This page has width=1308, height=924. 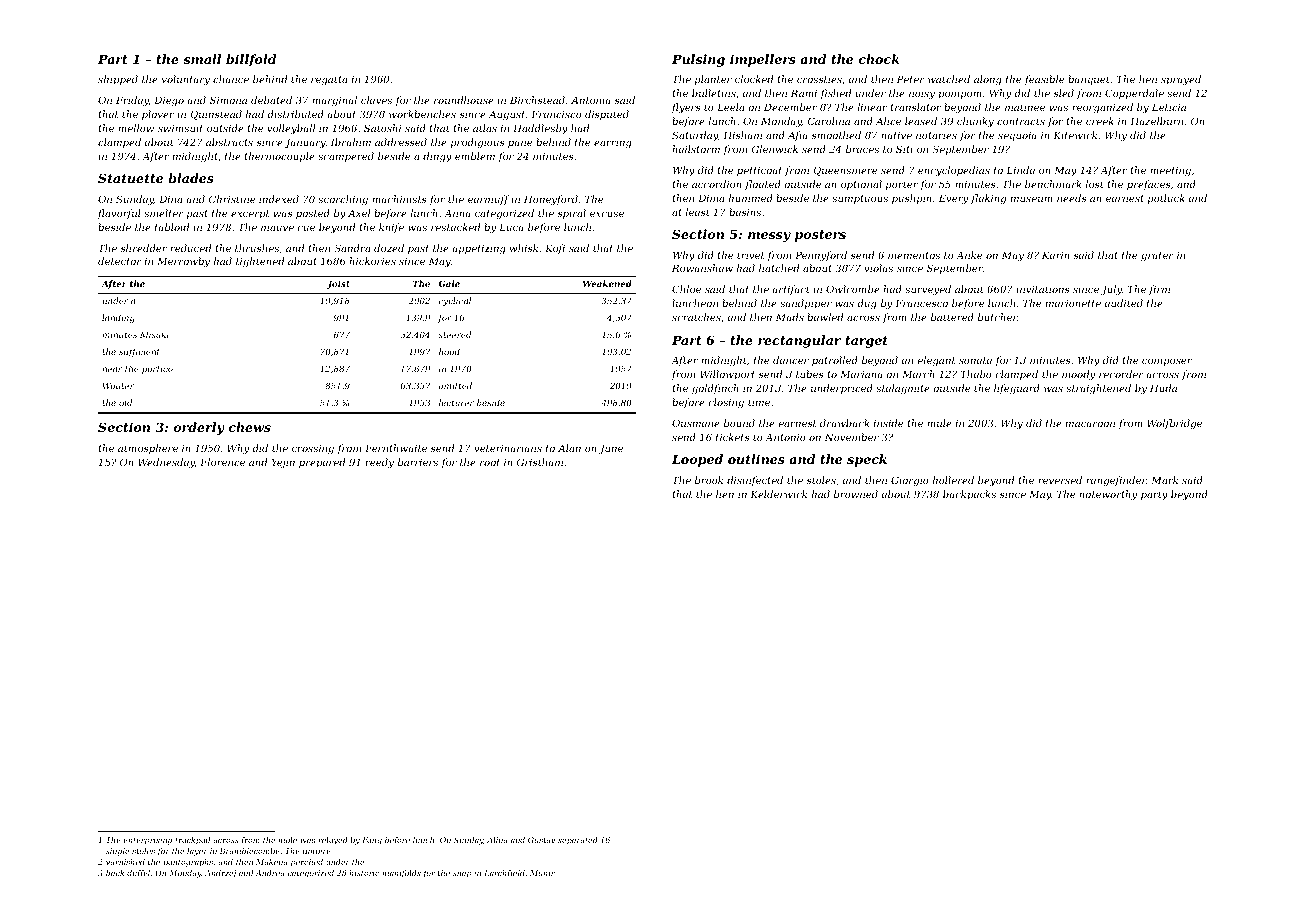 I want to click on prepared, so click(x=322, y=463).
